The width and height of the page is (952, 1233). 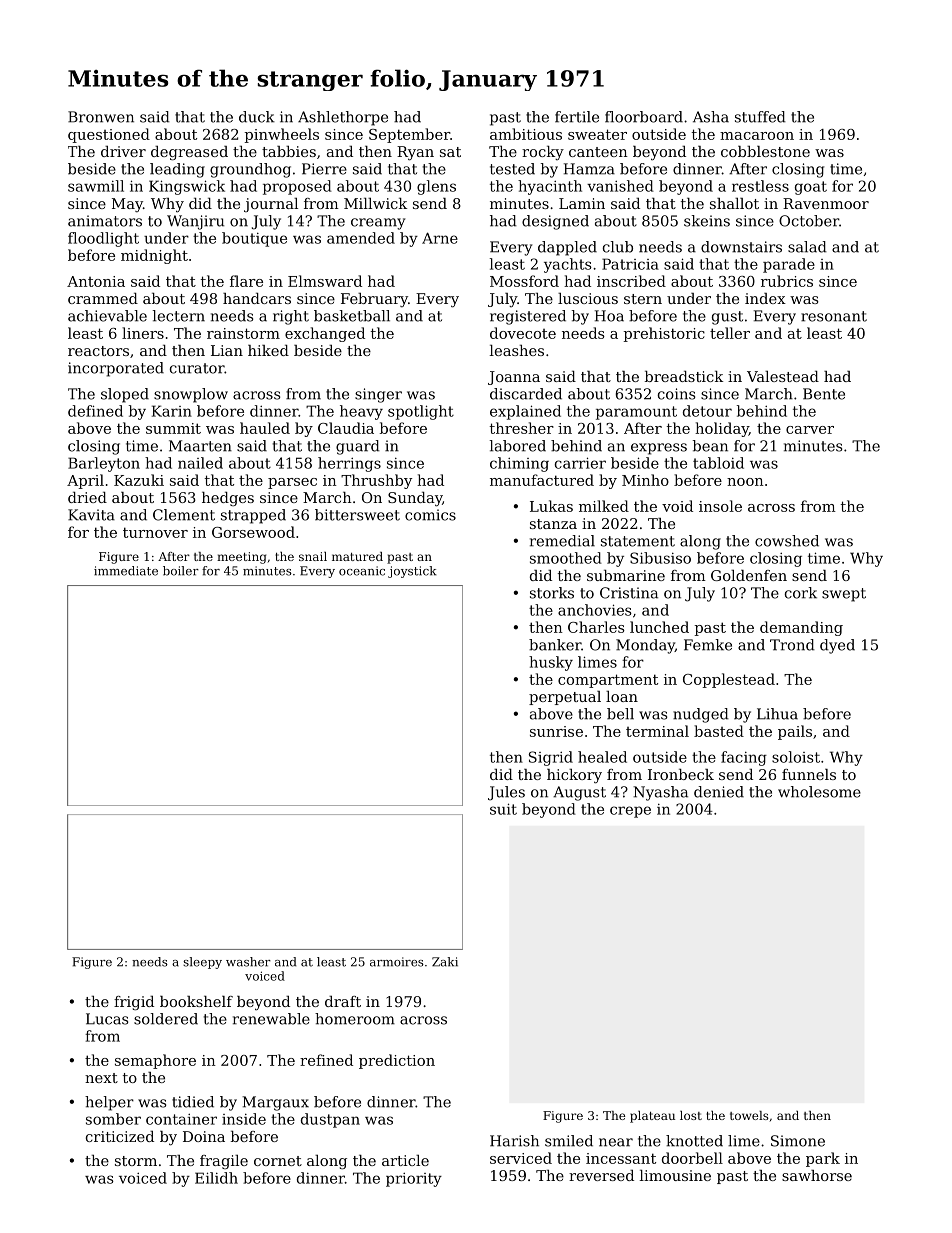 What do you see at coordinates (397, 1061) in the page?
I see `prediction` at bounding box center [397, 1061].
